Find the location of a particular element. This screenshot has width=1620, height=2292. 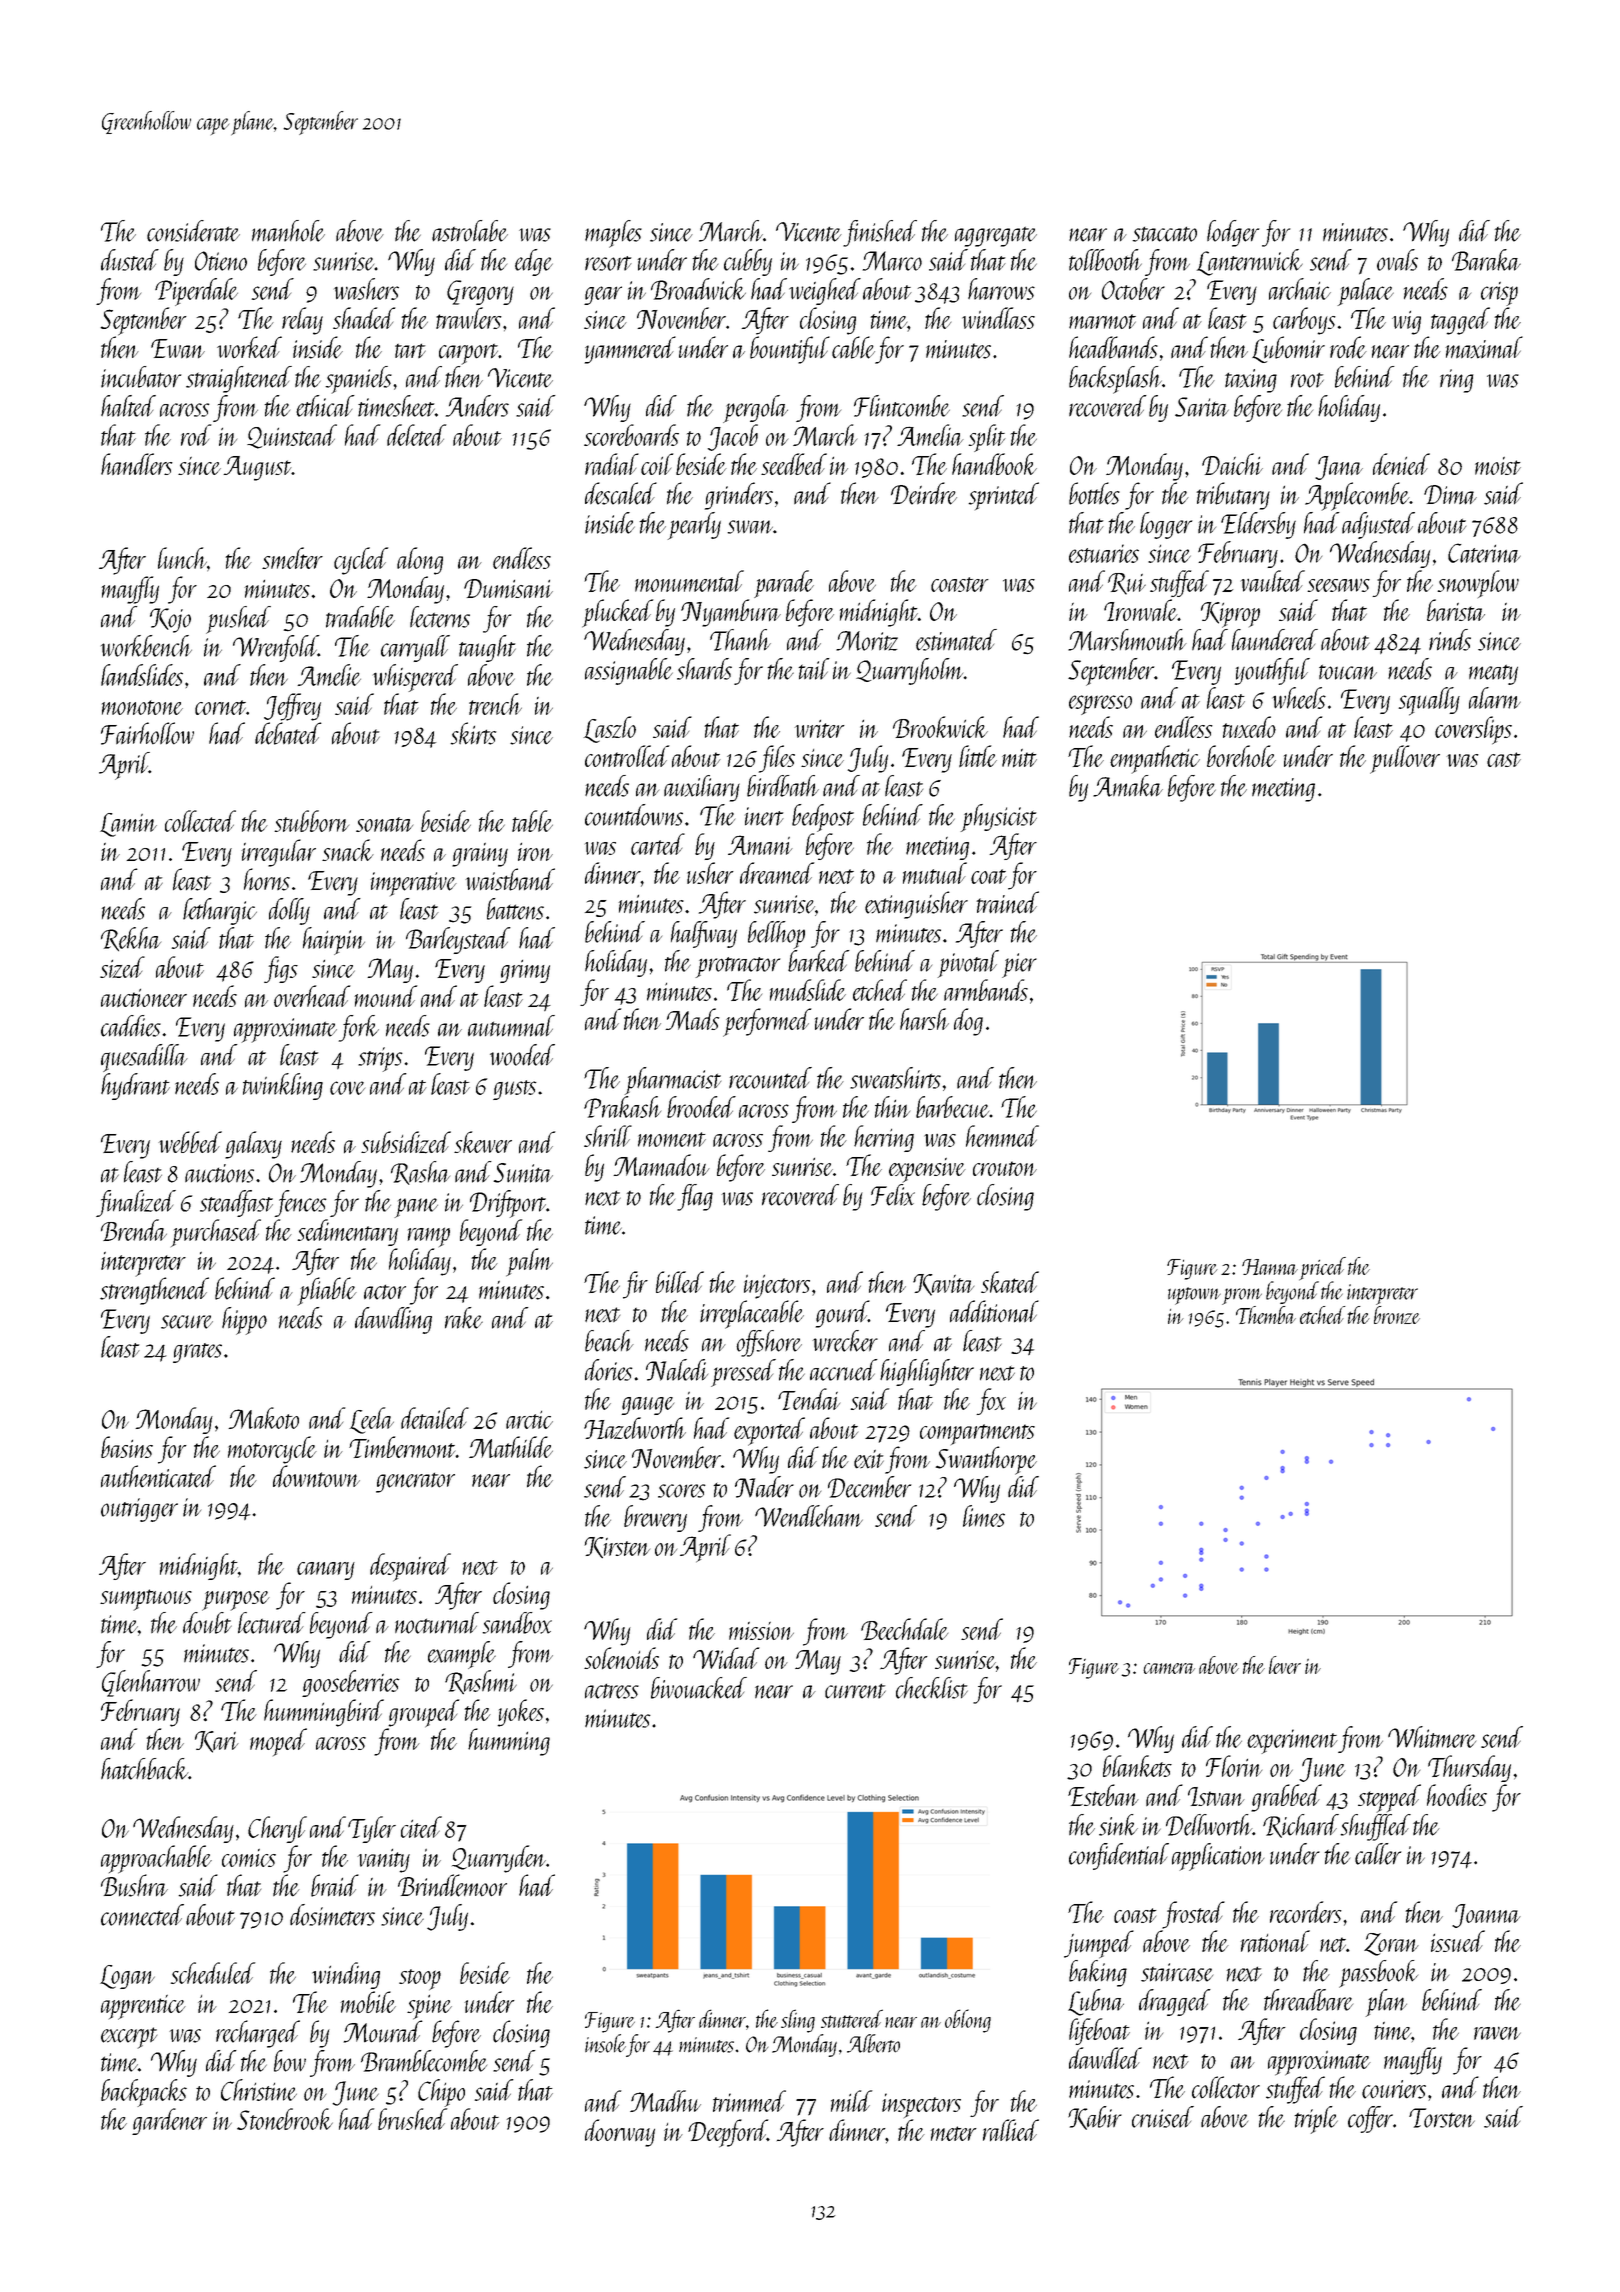

considerate is located at coordinates (193, 231).
